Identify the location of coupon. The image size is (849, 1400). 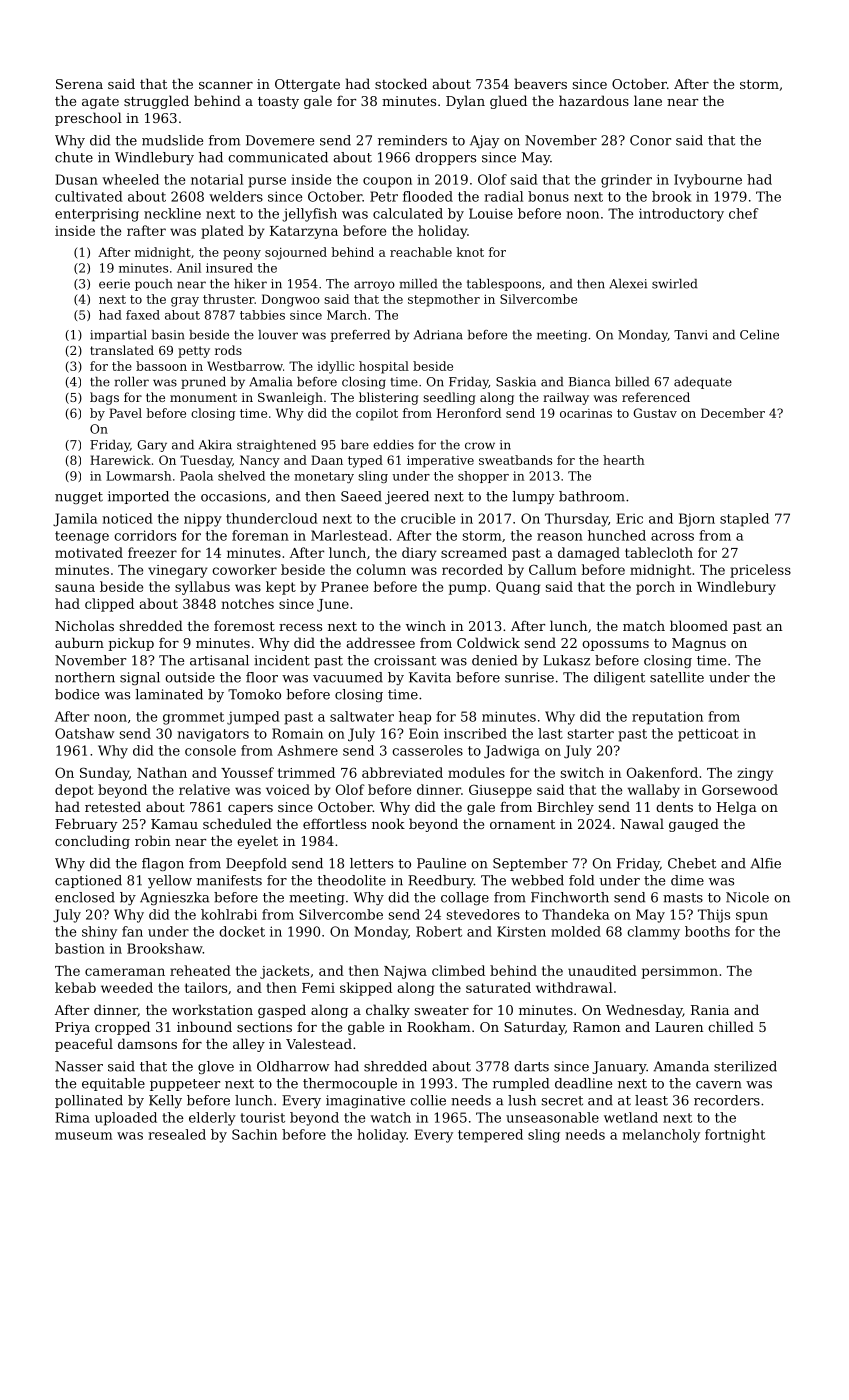
(387, 182).
